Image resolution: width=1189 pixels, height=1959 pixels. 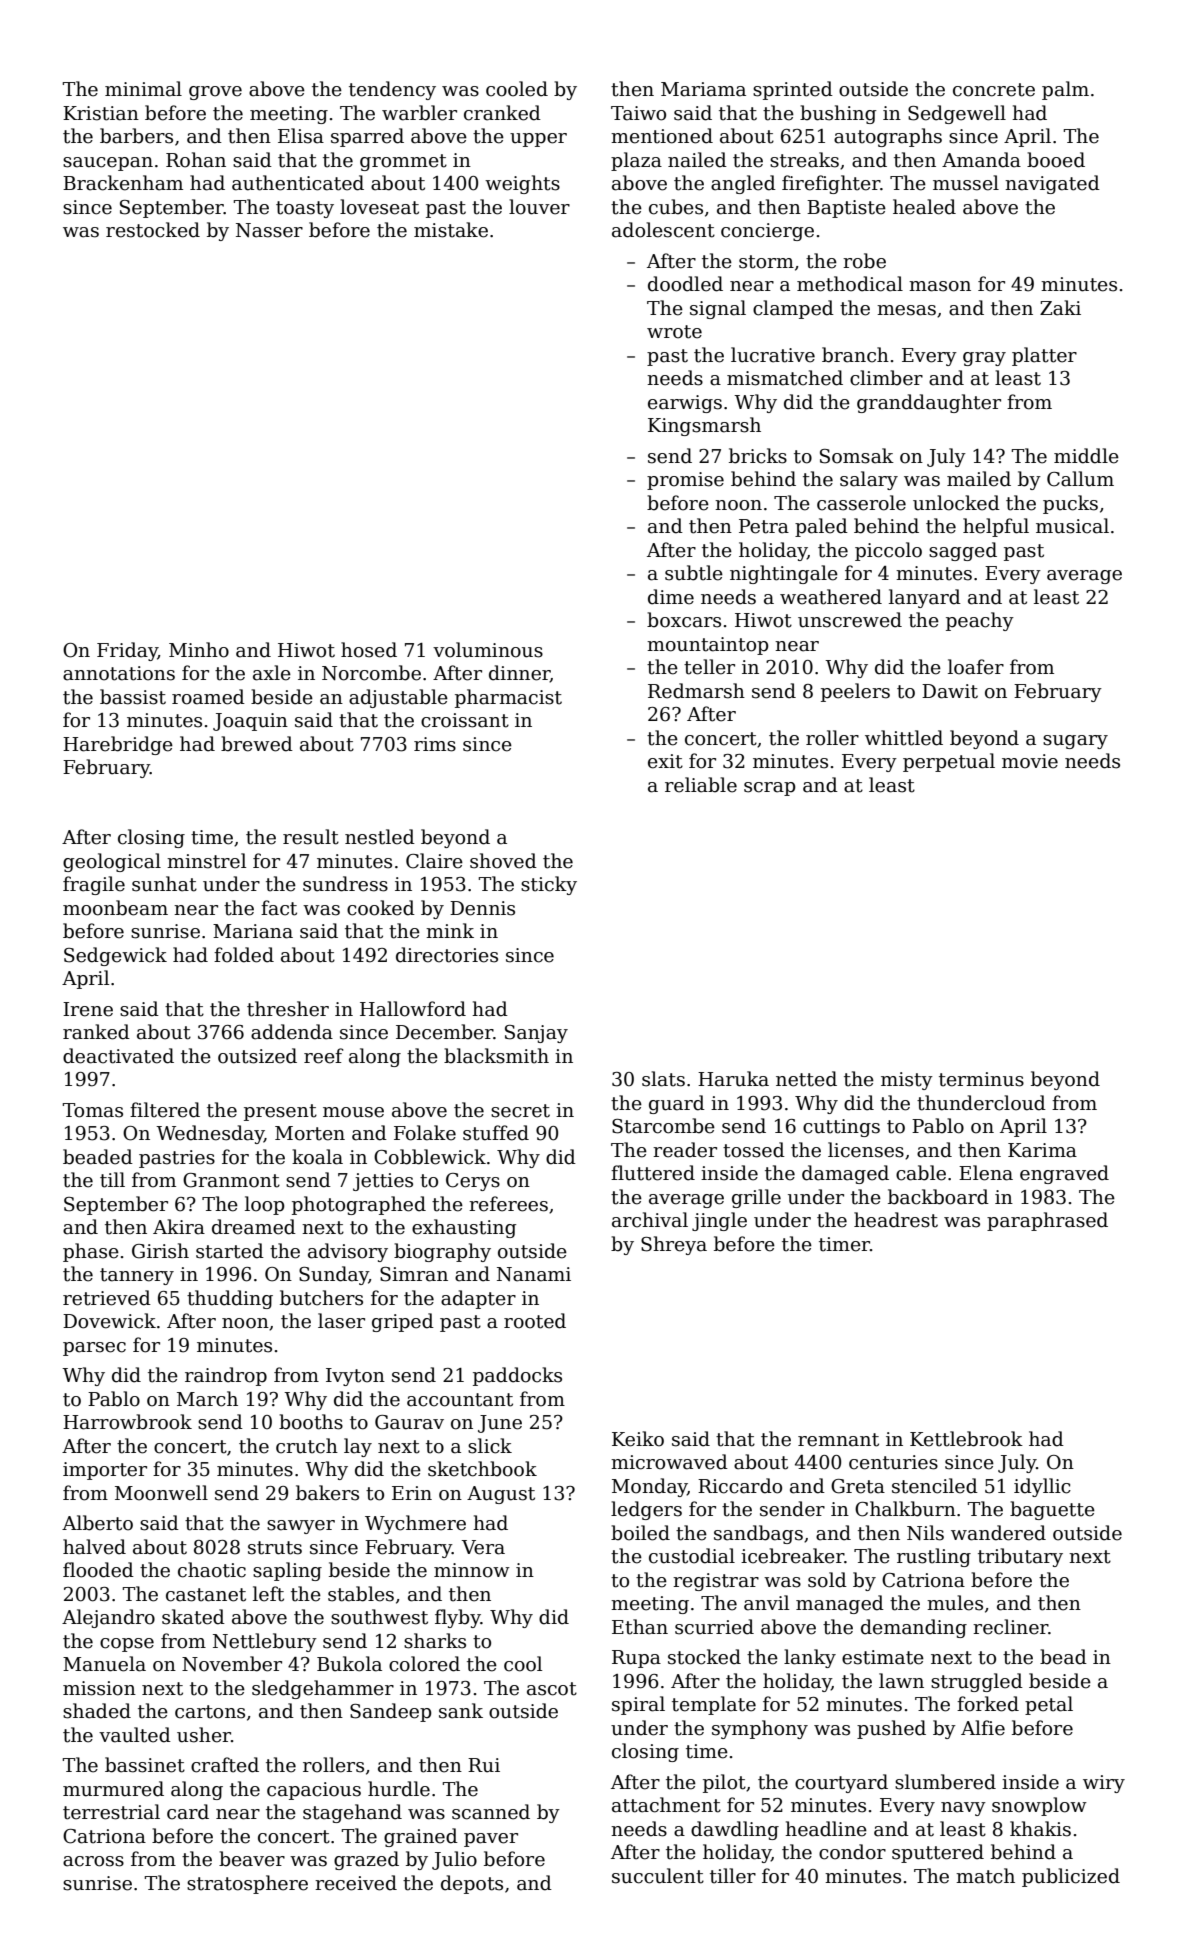 I want to click on peachy, so click(x=980, y=621).
